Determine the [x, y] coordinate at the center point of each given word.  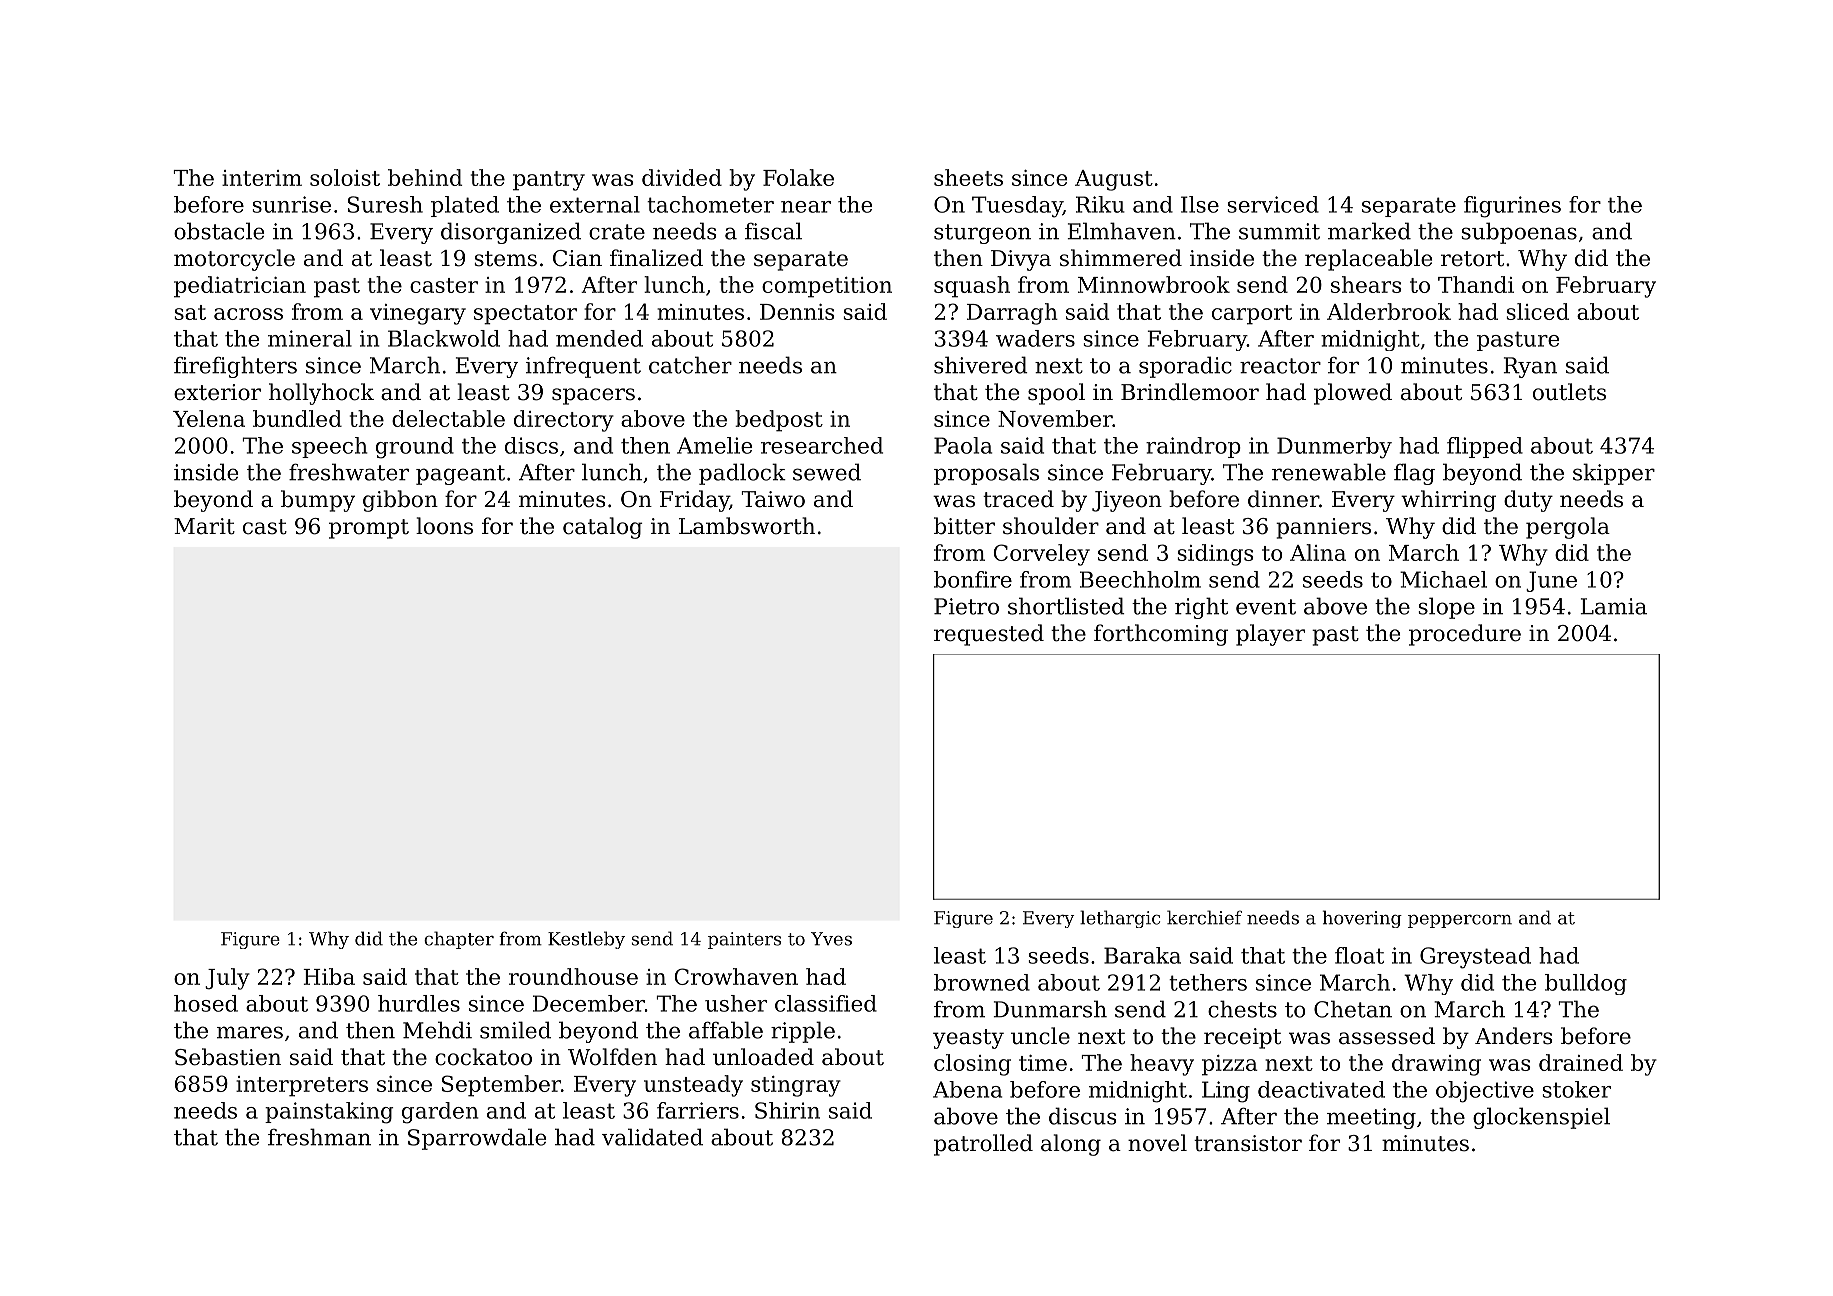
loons [444, 526]
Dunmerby [1334, 448]
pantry [549, 181]
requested [989, 635]
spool [1056, 394]
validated [652, 1137]
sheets [968, 177]
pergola [1568, 528]
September [501, 1086]
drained [1581, 1062]
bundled [297, 418]
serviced [1273, 204]
